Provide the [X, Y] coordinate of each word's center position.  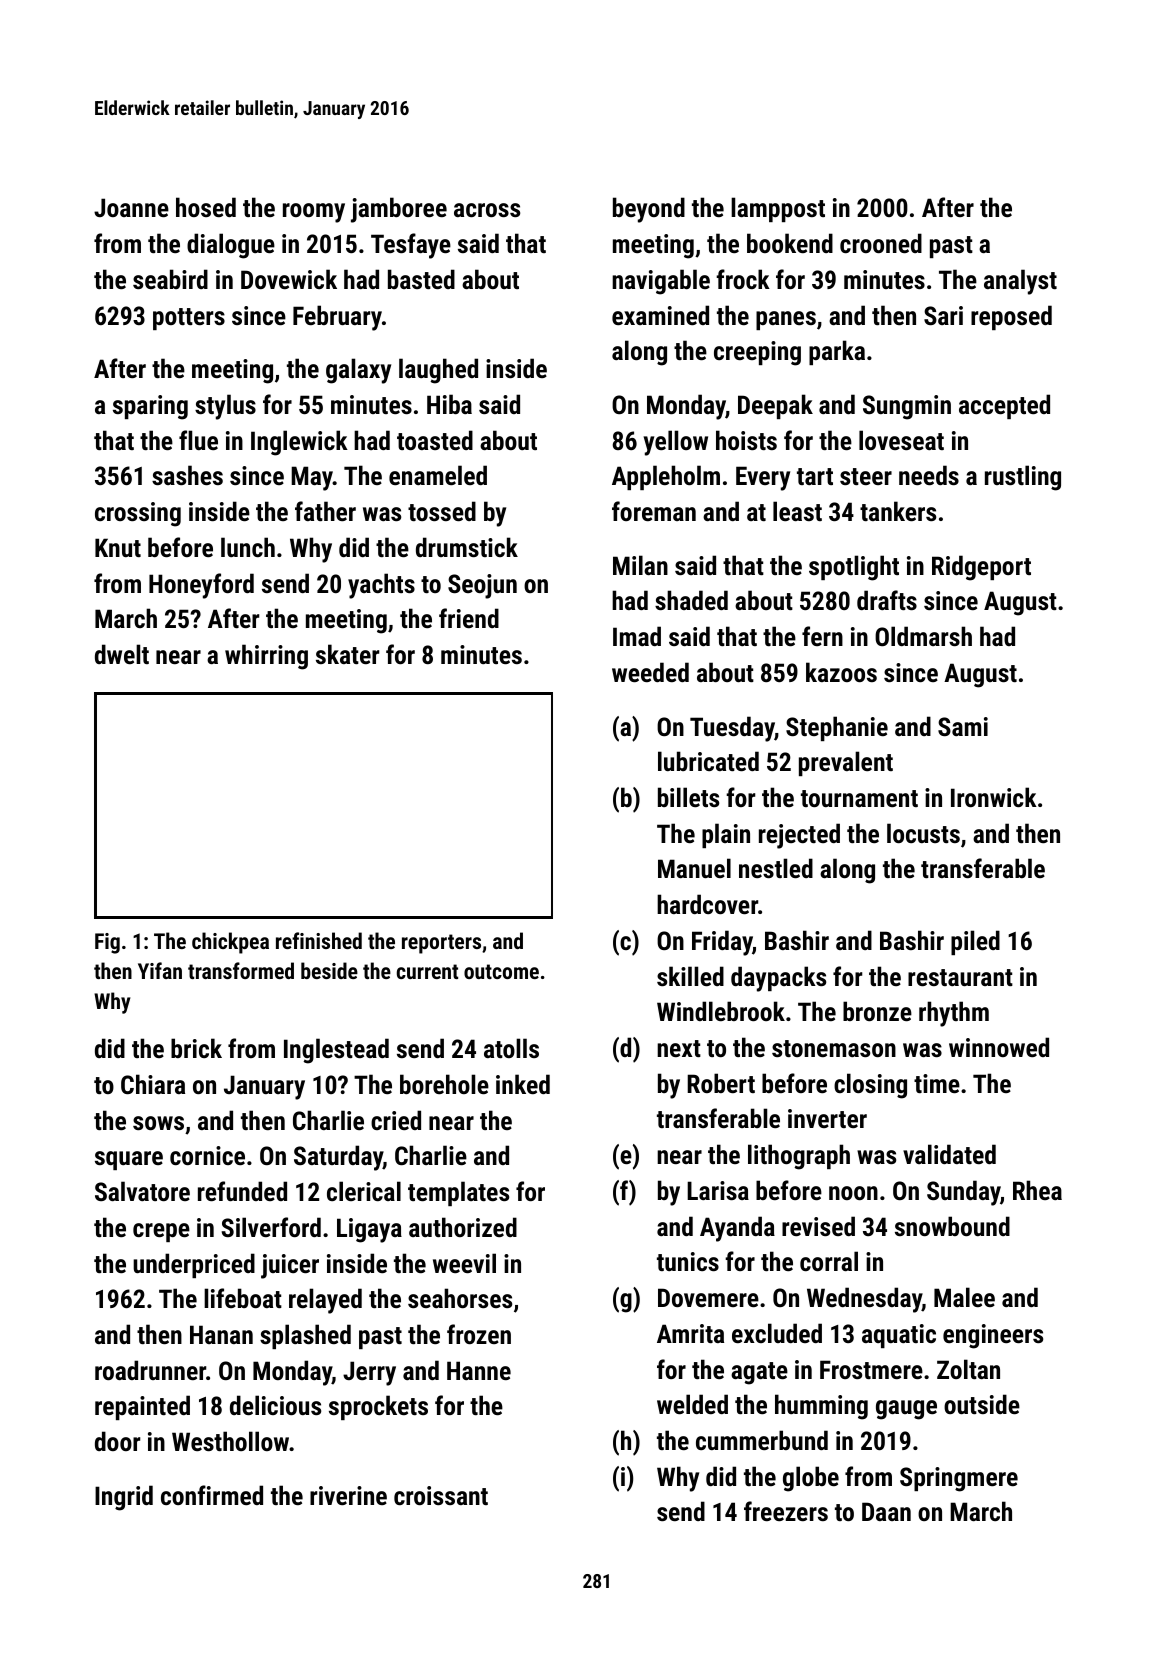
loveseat [901, 440]
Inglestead [336, 1051]
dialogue [231, 246]
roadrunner [150, 1370]
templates [458, 1193]
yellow [675, 443]
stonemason [834, 1048]
